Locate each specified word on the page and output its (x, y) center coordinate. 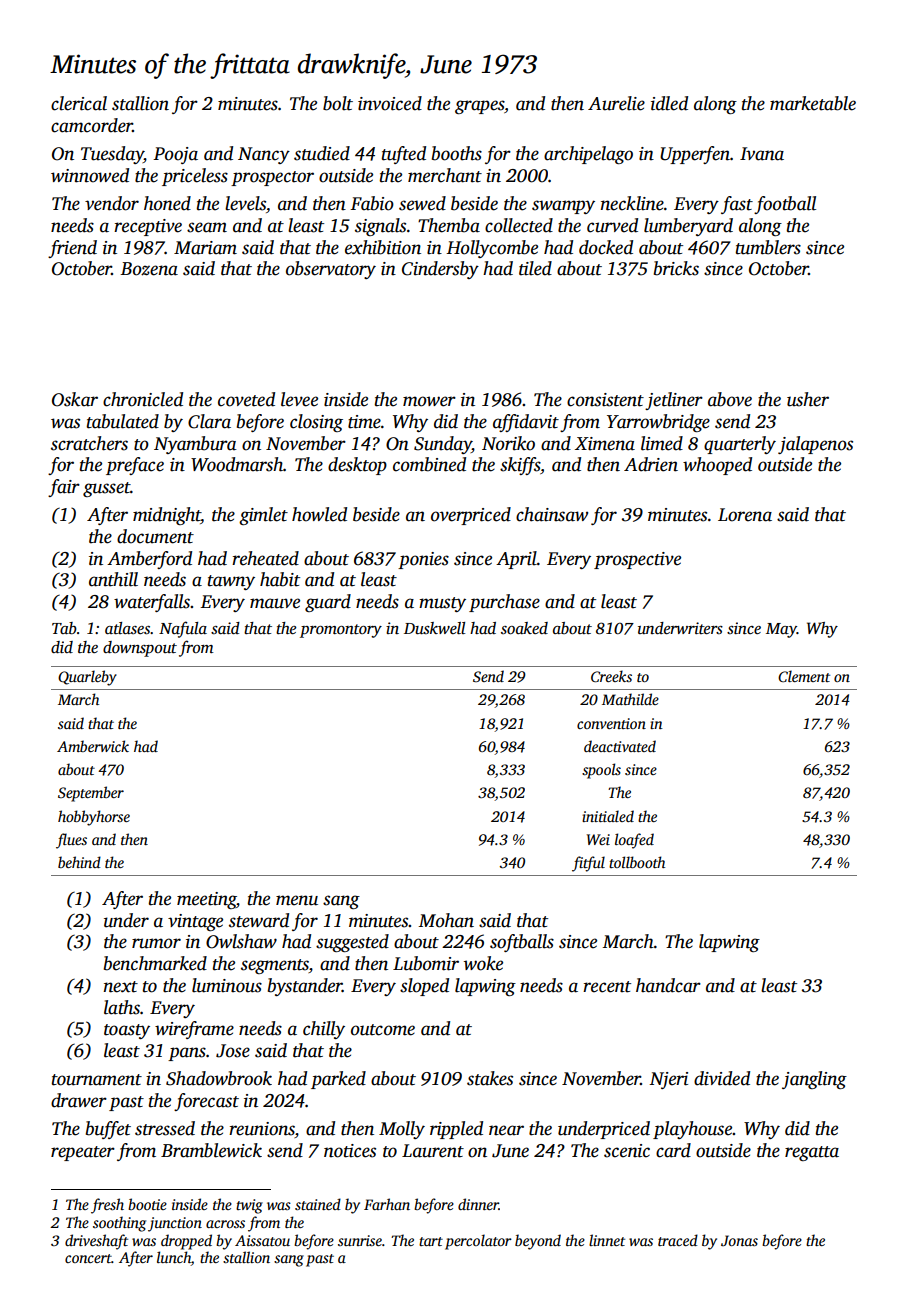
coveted (246, 399)
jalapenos (815, 445)
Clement (804, 676)
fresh (107, 1206)
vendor (112, 203)
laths (122, 1007)
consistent (605, 400)
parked (338, 1080)
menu (297, 900)
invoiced (390, 103)
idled (669, 103)
